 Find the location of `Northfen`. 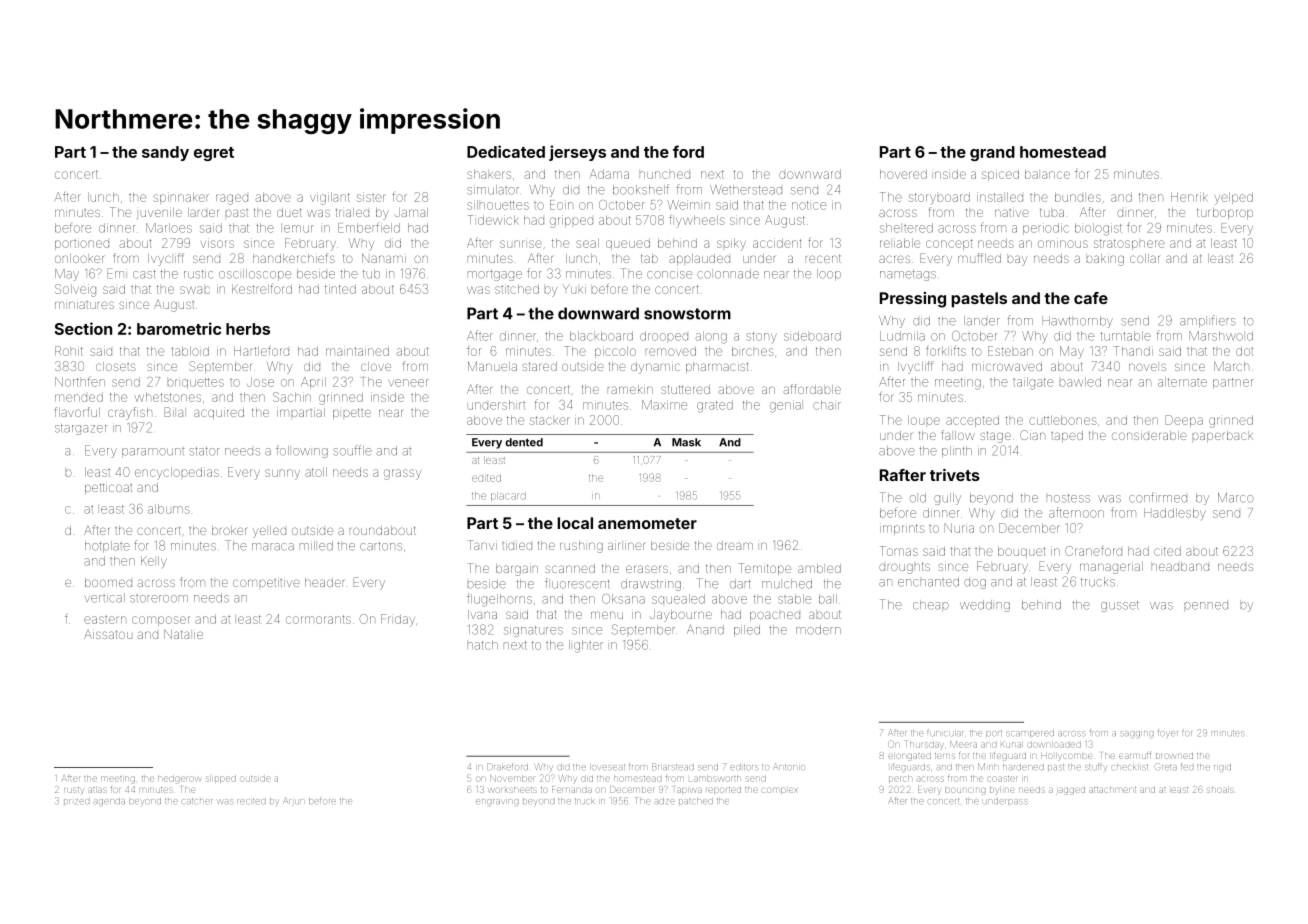

Northfen is located at coordinates (80, 381).
